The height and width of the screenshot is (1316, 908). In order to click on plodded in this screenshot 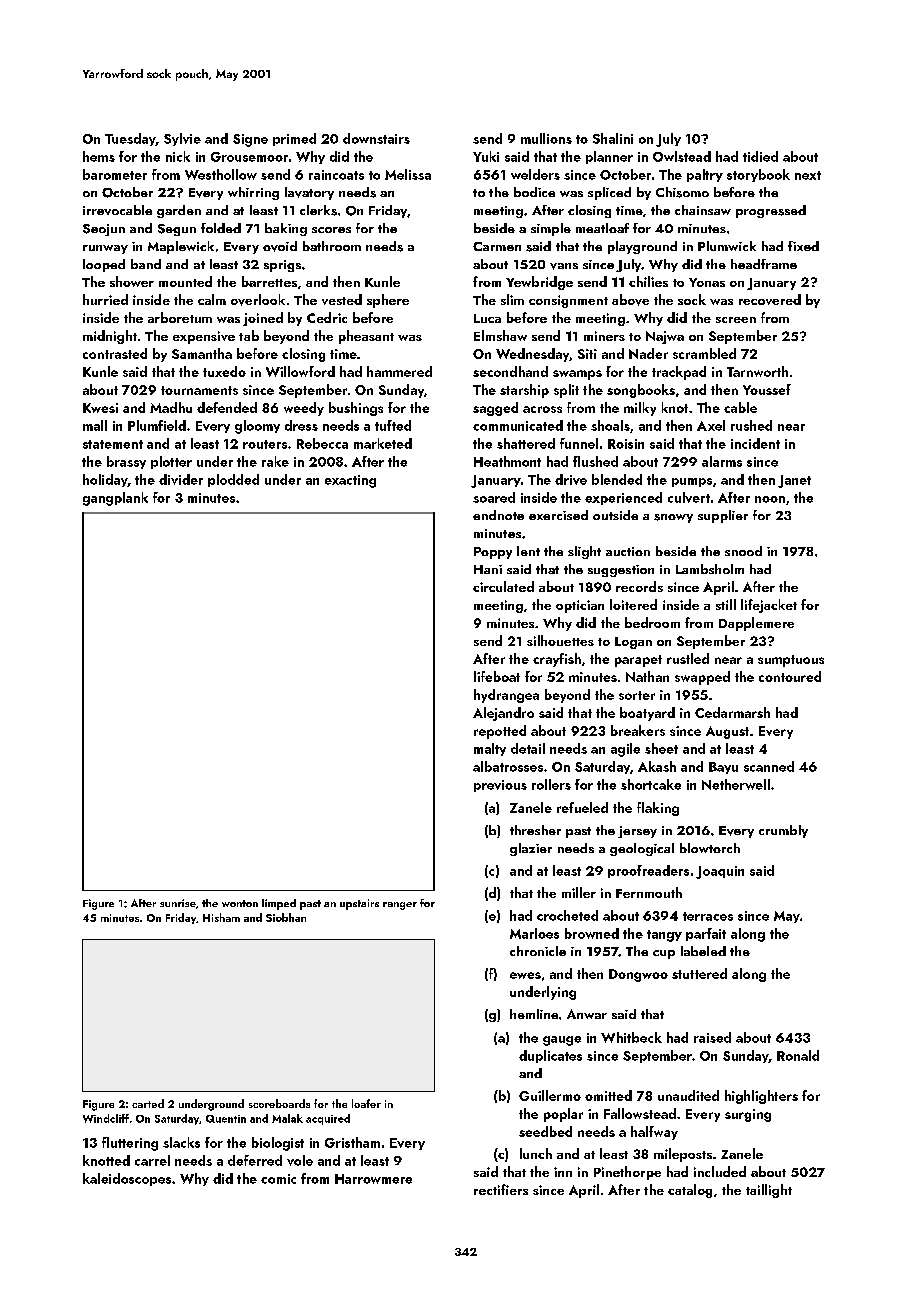, I will do `click(233, 480)`.
